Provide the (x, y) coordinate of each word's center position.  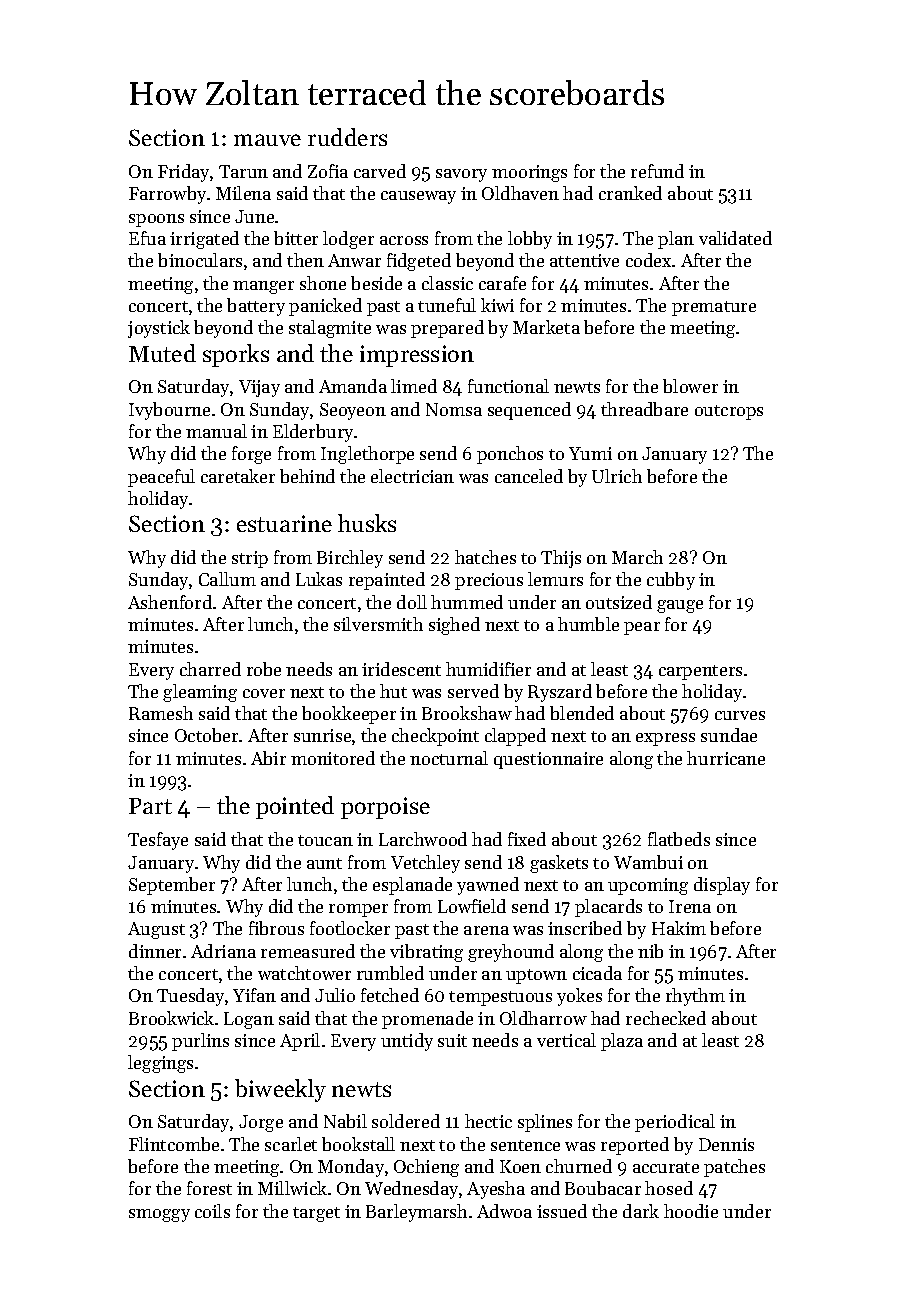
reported (635, 1146)
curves (740, 715)
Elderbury (313, 433)
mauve (267, 140)
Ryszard (560, 693)
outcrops (729, 412)
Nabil (345, 1121)
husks (367, 523)
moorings (529, 173)
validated (735, 238)
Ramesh (161, 713)
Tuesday (190, 997)
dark (641, 1211)
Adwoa (504, 1211)
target (316, 1214)
